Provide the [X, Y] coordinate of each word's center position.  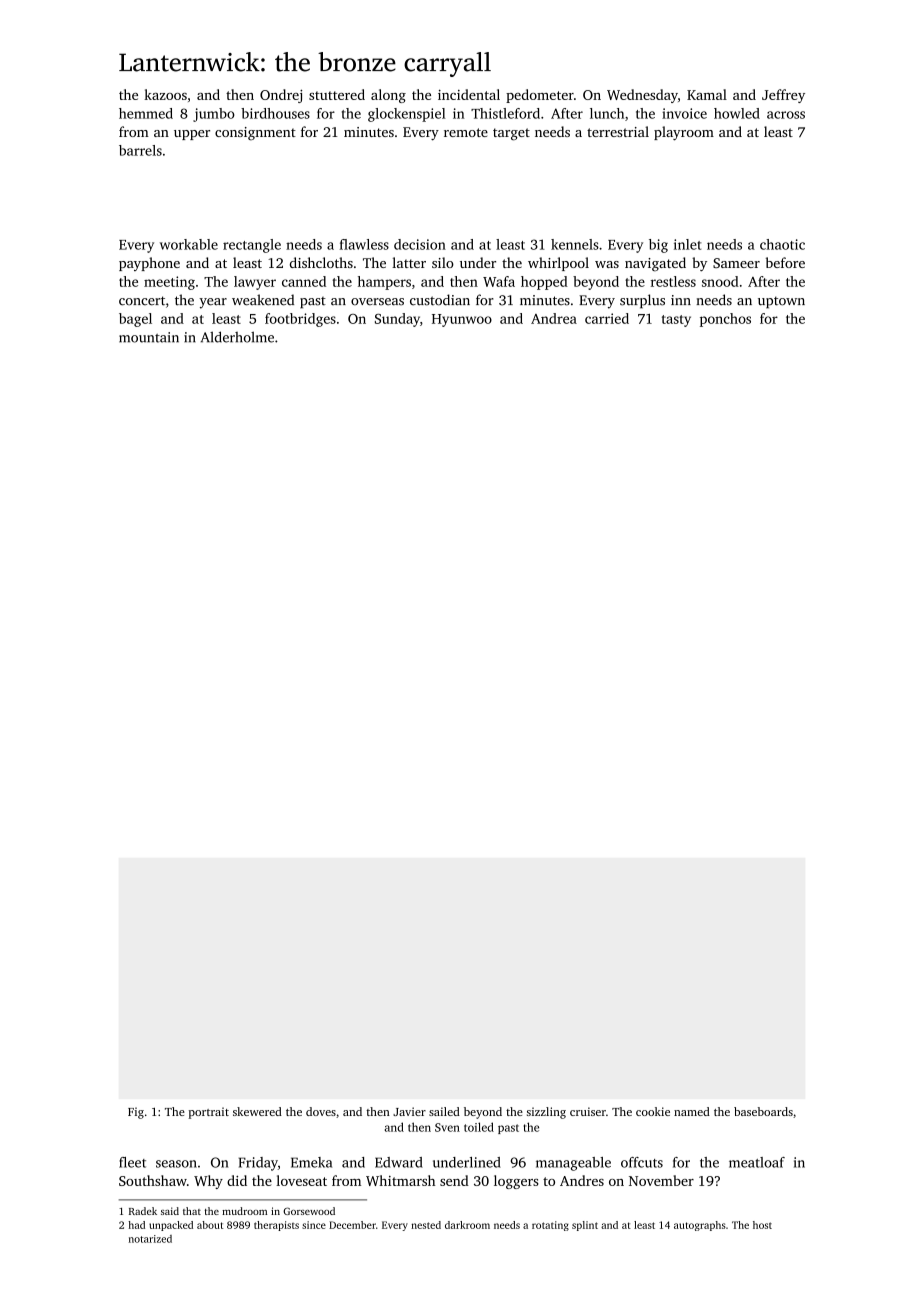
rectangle [252, 246]
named [692, 1111]
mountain [149, 337]
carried [607, 318]
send [454, 1180]
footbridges [300, 320]
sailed [444, 1111]
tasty [676, 321]
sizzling [546, 1113]
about [210, 1225]
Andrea [554, 318]
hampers [384, 283]
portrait [209, 1113]
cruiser [588, 1111]
